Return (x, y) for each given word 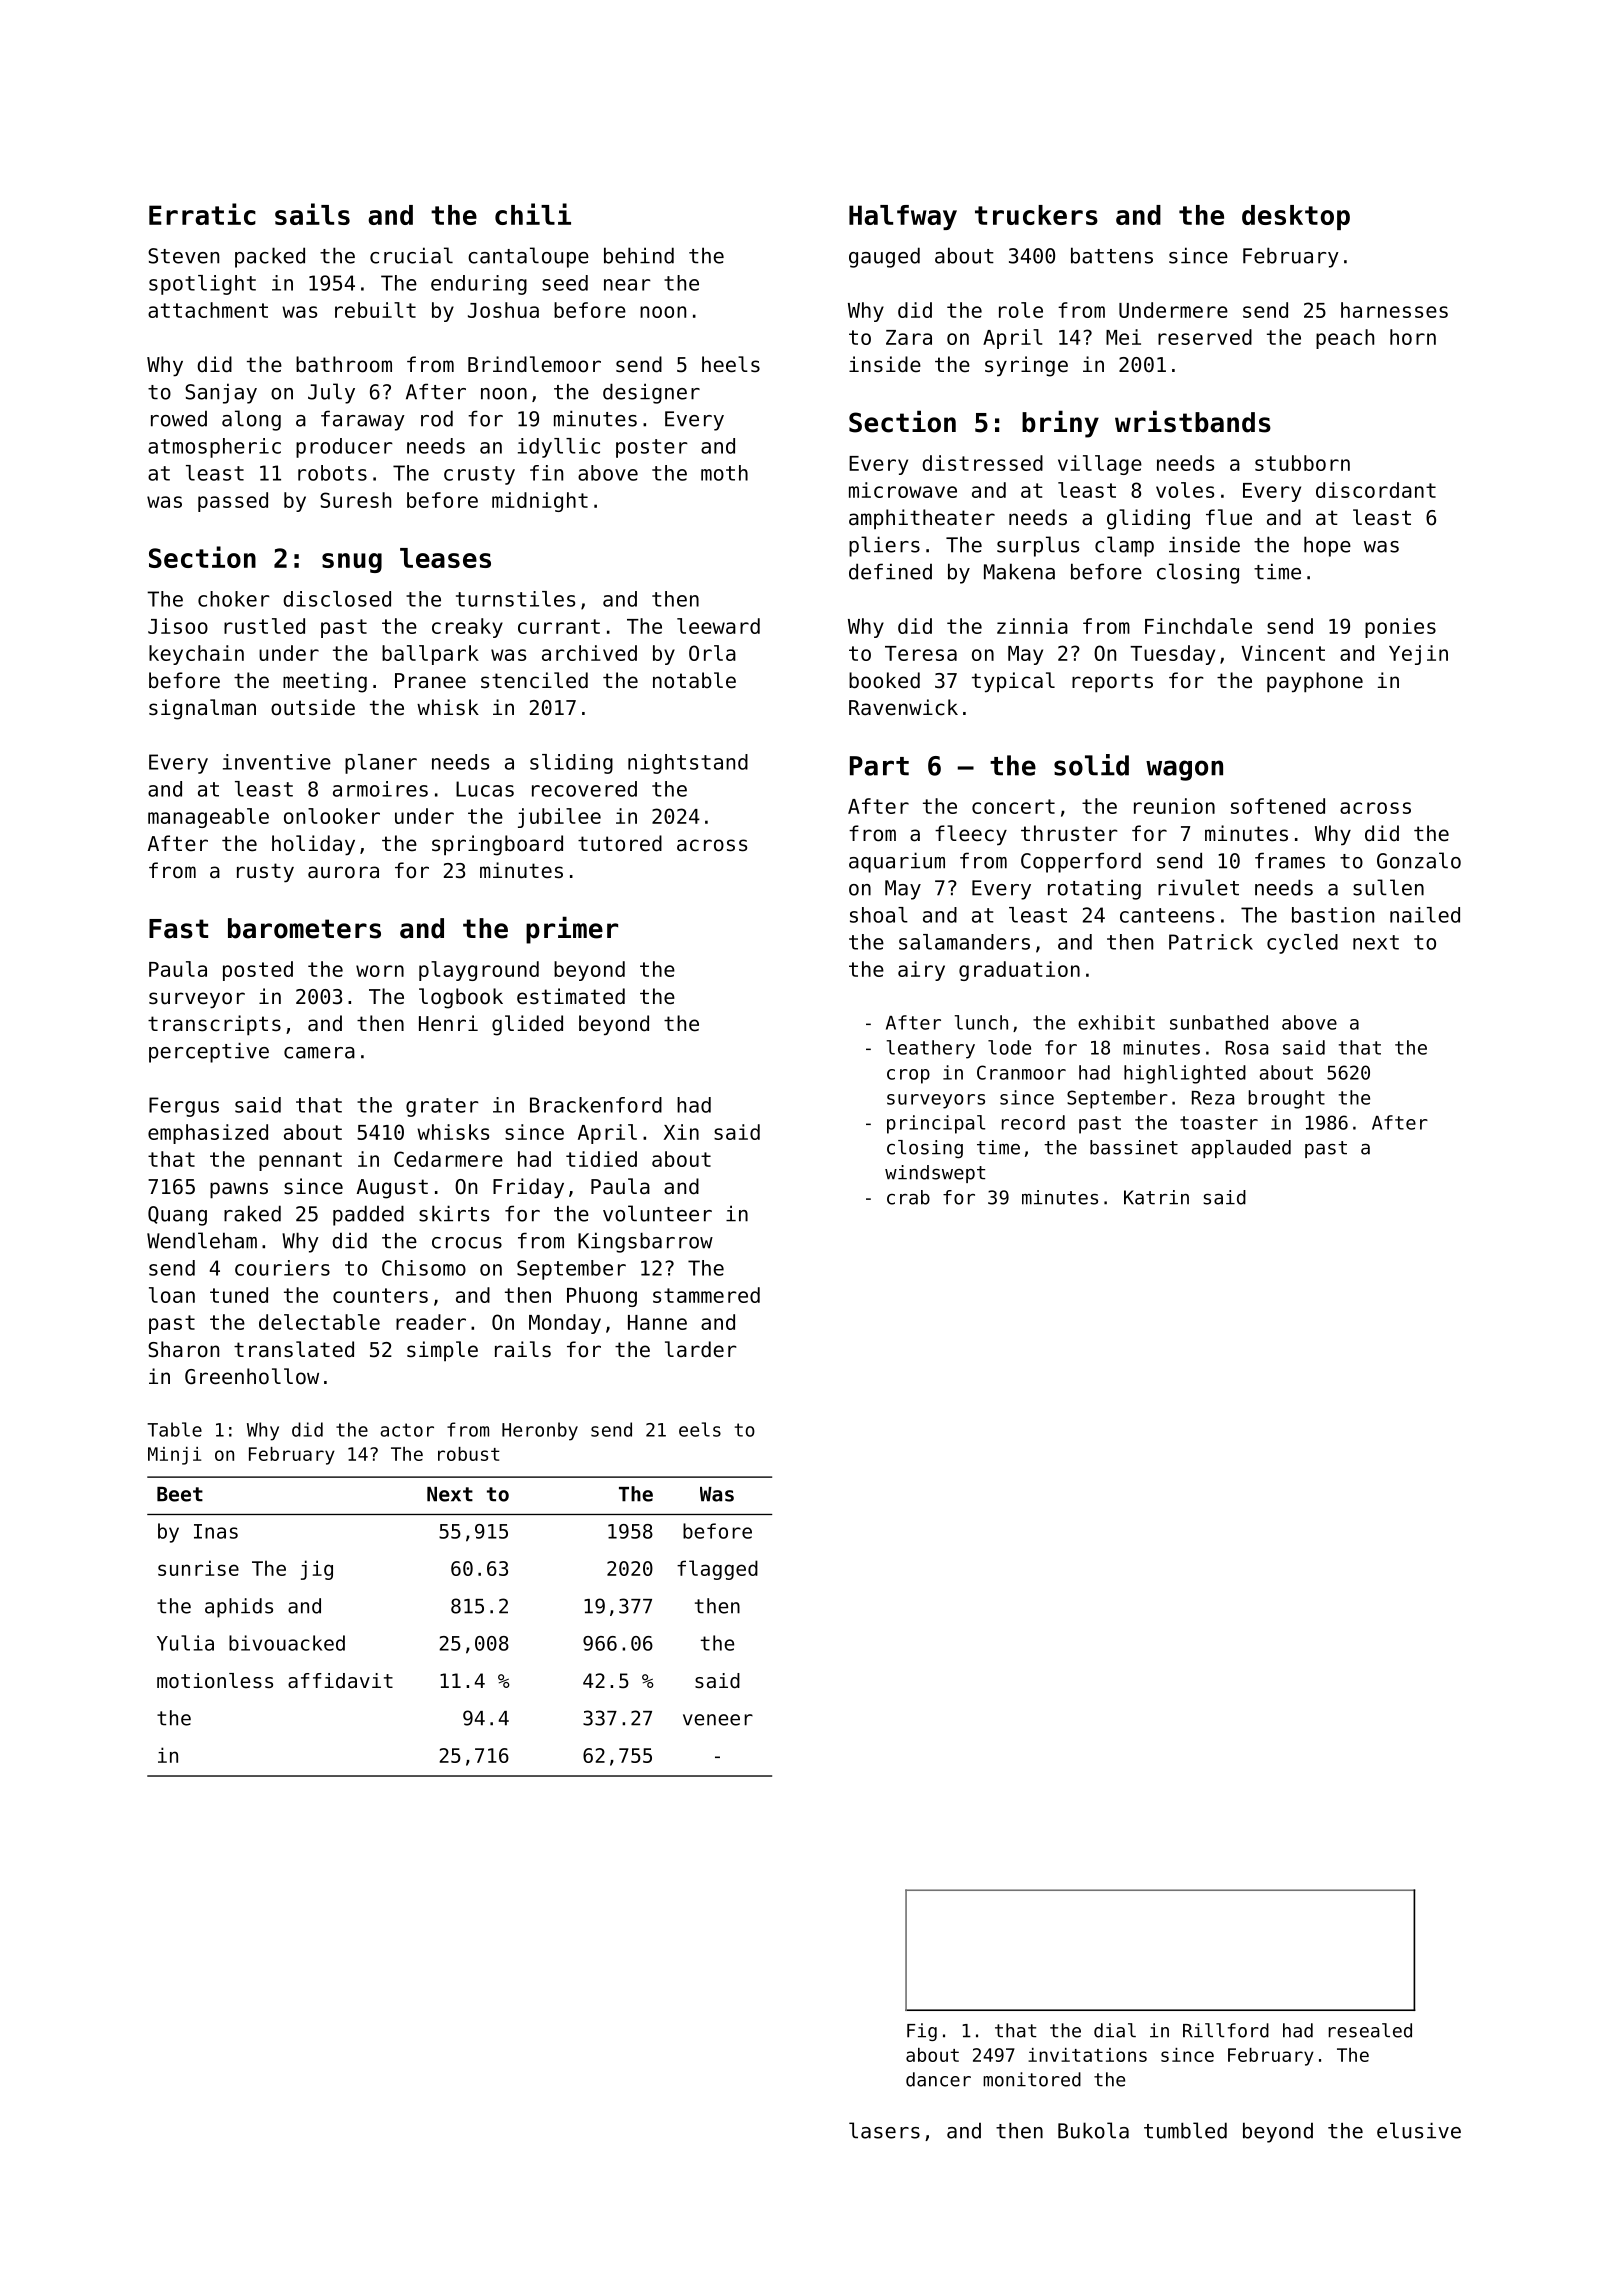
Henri (448, 1023)
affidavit (340, 1680)
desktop (1296, 217)
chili (533, 214)
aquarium (897, 862)
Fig (922, 2032)
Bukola (1093, 2130)
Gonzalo (1419, 860)
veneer (718, 1720)
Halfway (903, 217)
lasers (884, 2130)
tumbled (1185, 2130)
